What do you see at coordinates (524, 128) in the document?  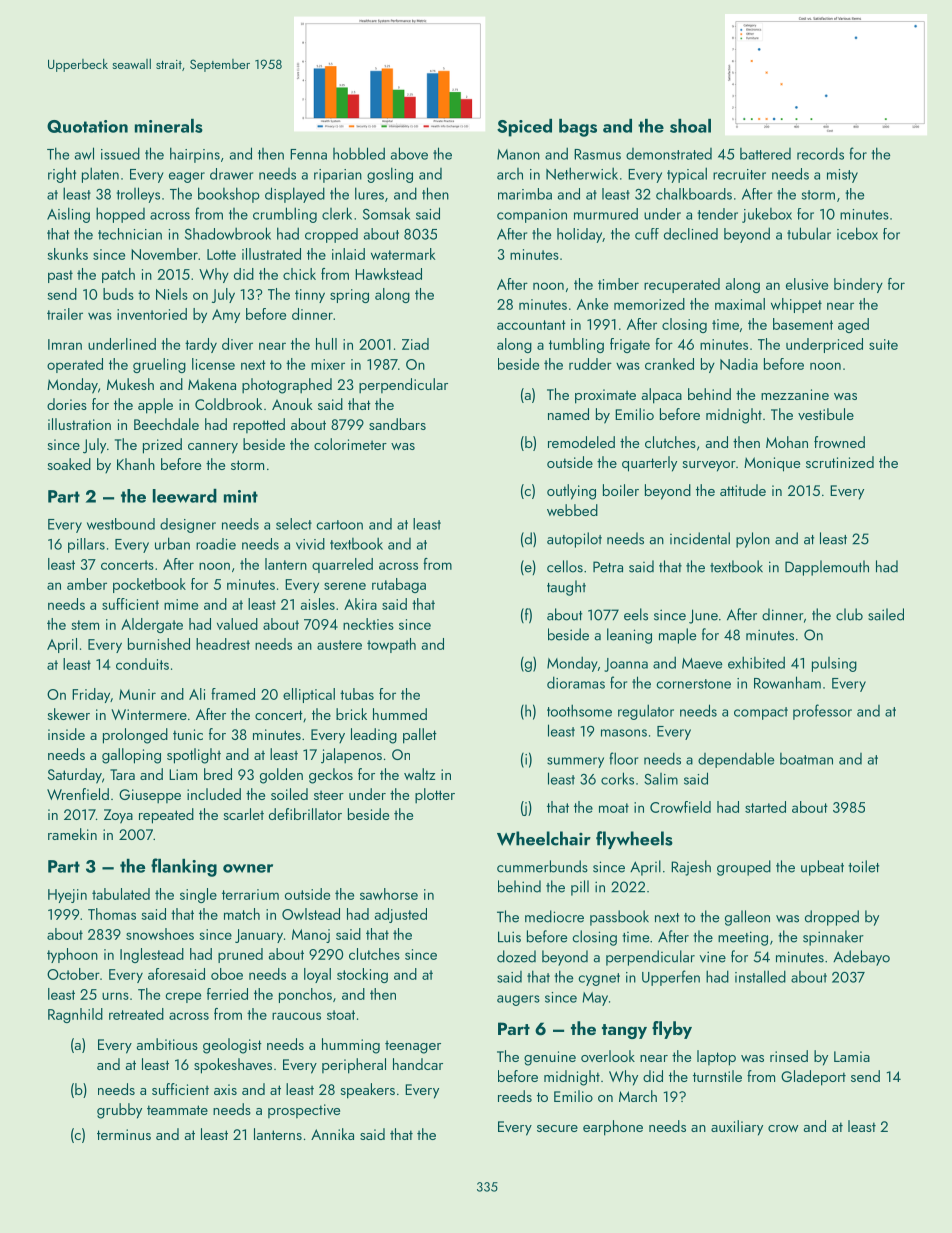 I see `Spiced` at bounding box center [524, 128].
